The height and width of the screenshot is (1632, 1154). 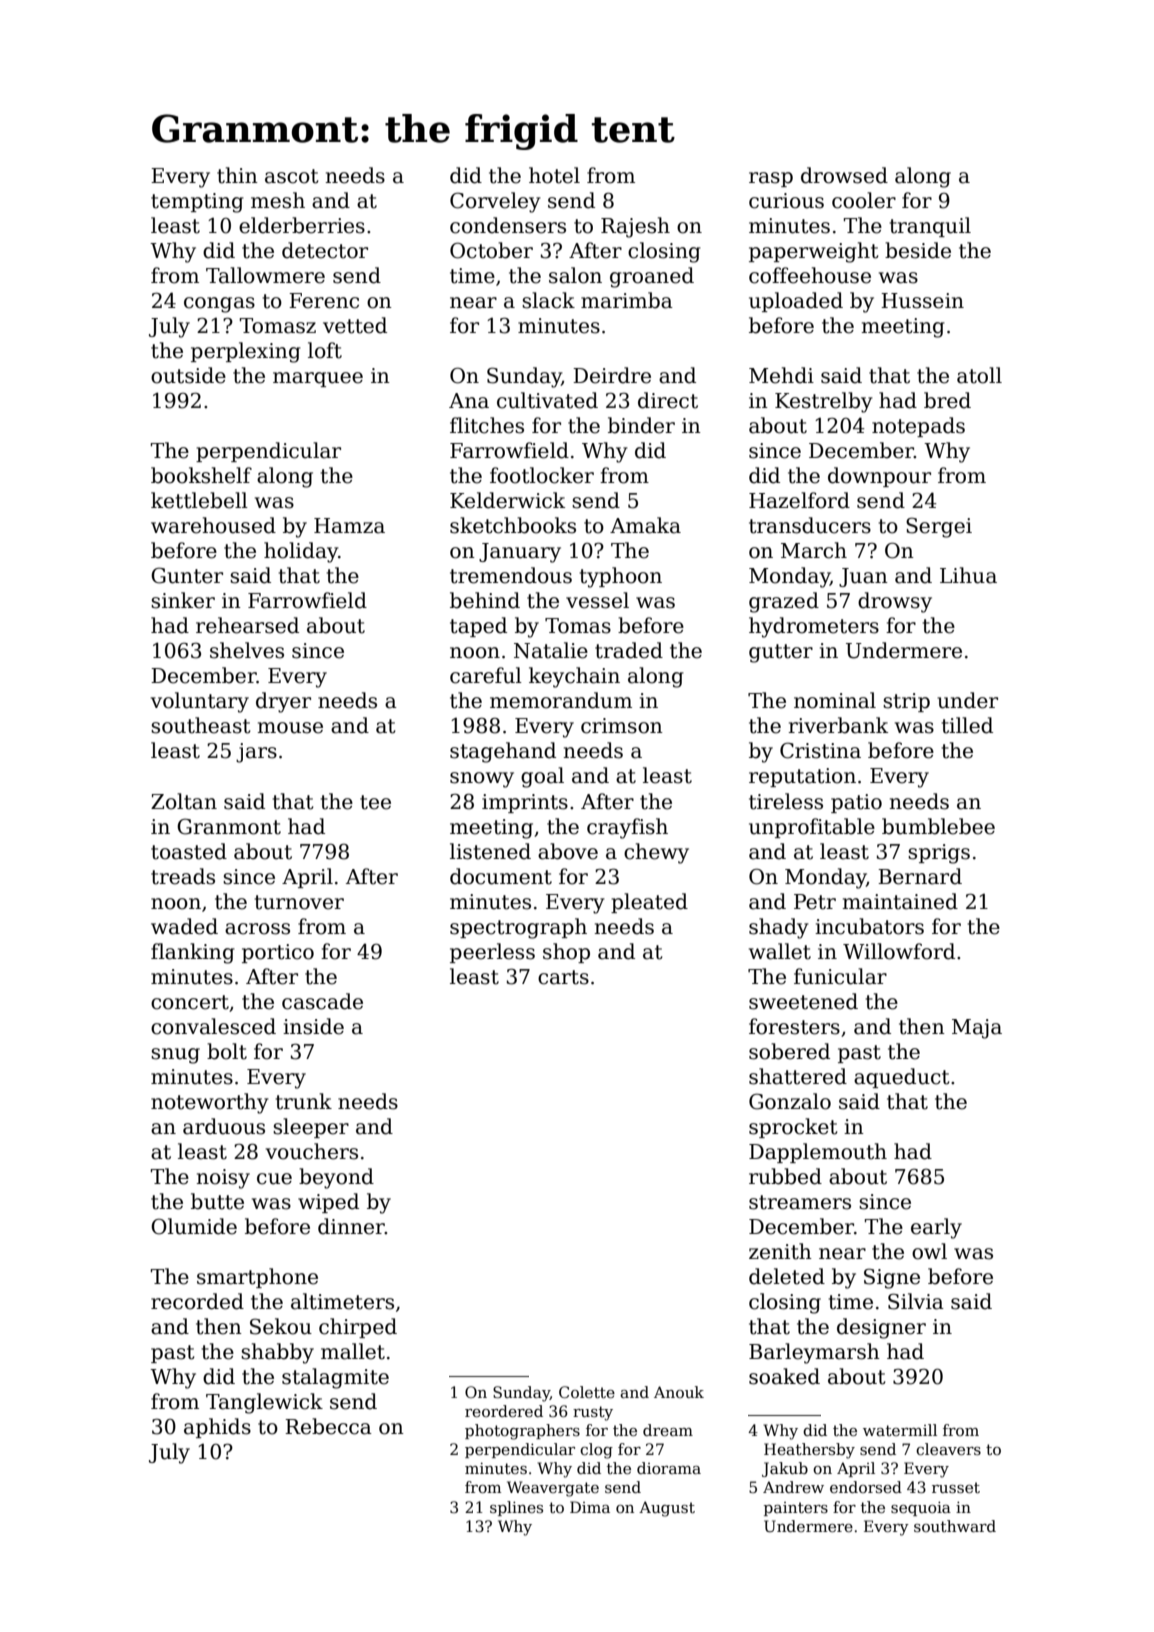 I want to click on congas, so click(x=219, y=305).
